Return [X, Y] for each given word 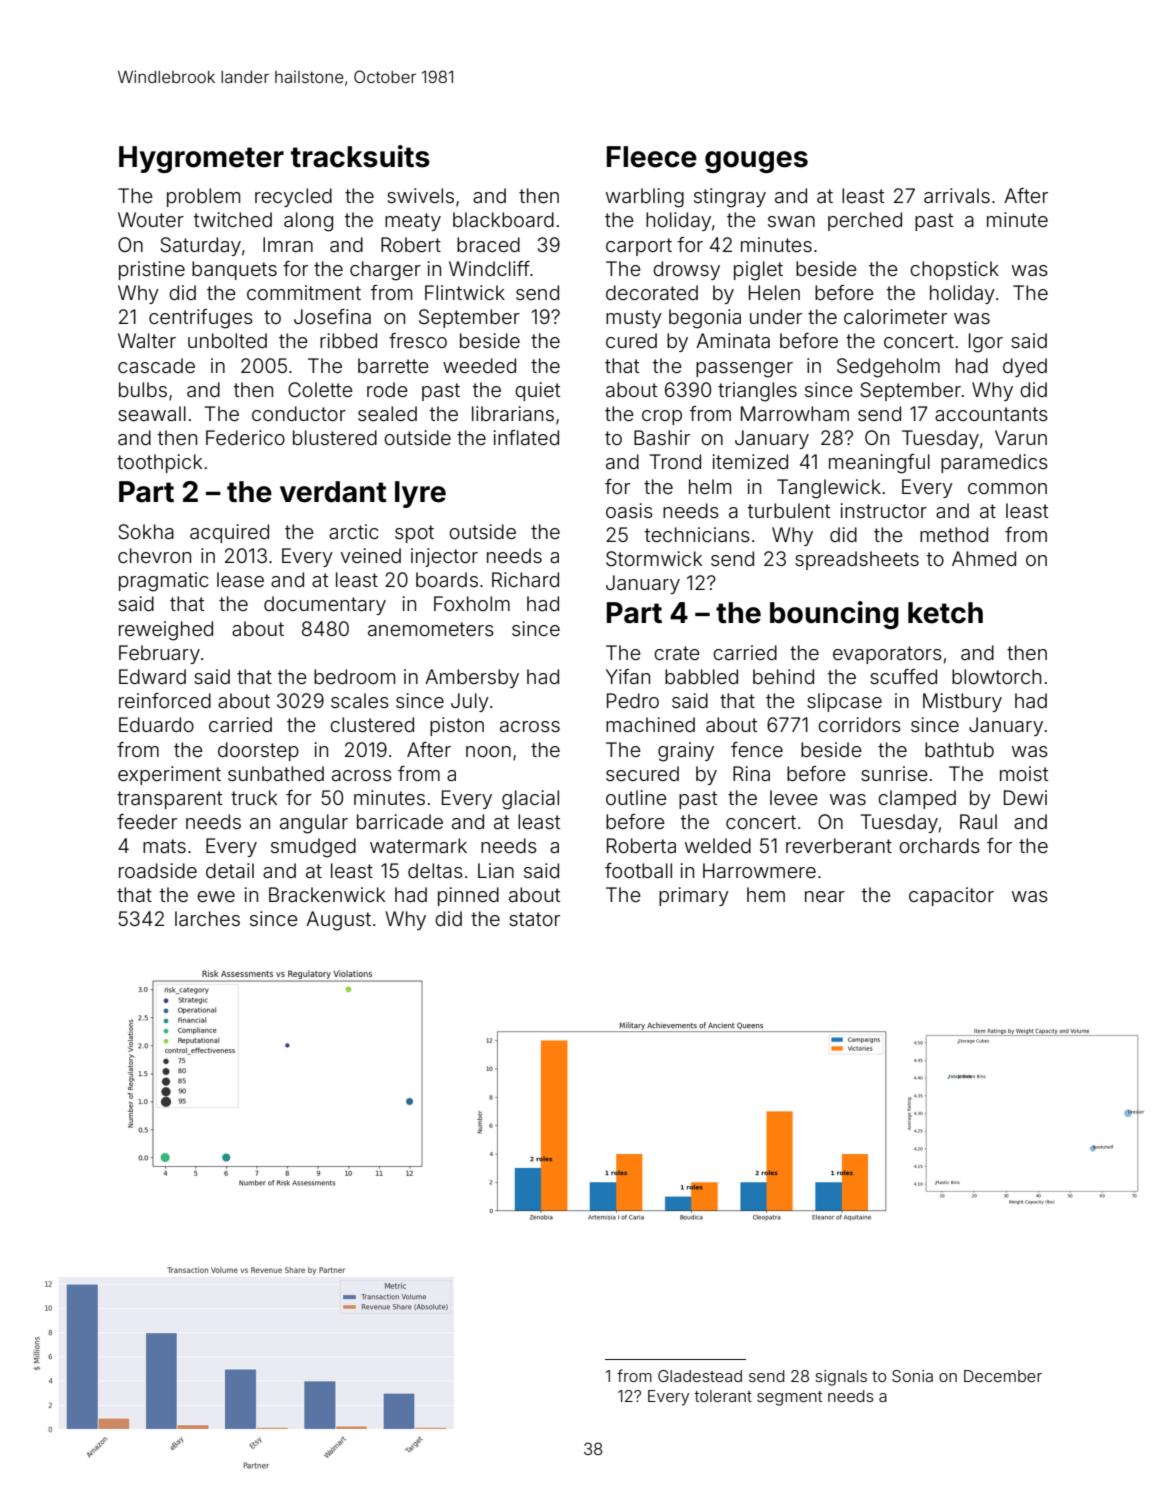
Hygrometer [201, 159]
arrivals [957, 195]
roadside [158, 870]
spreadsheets [857, 560]
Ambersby [472, 678]
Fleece [652, 157]
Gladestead [700, 1376]
